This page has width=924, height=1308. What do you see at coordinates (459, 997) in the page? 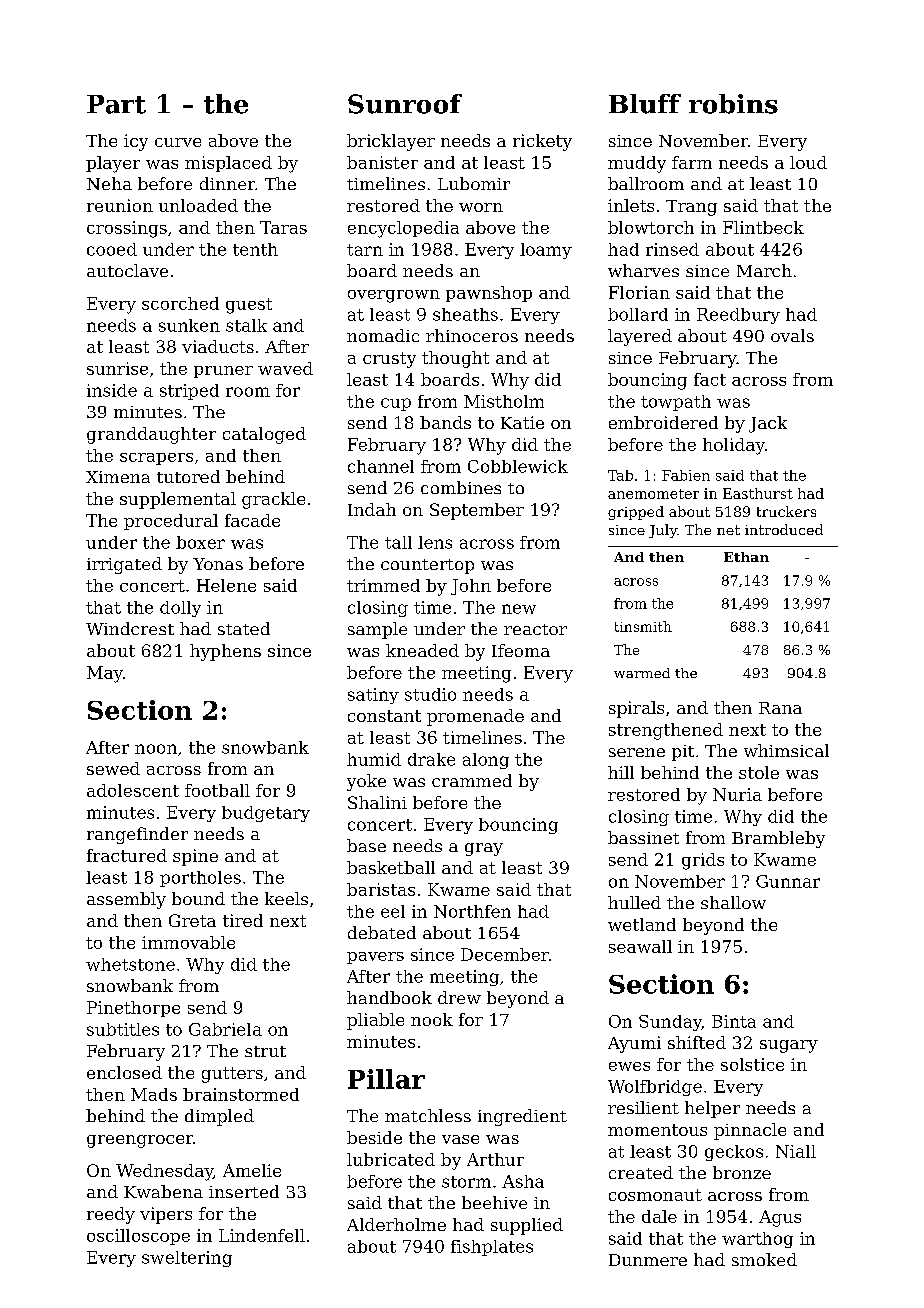
I see `drew` at bounding box center [459, 997].
